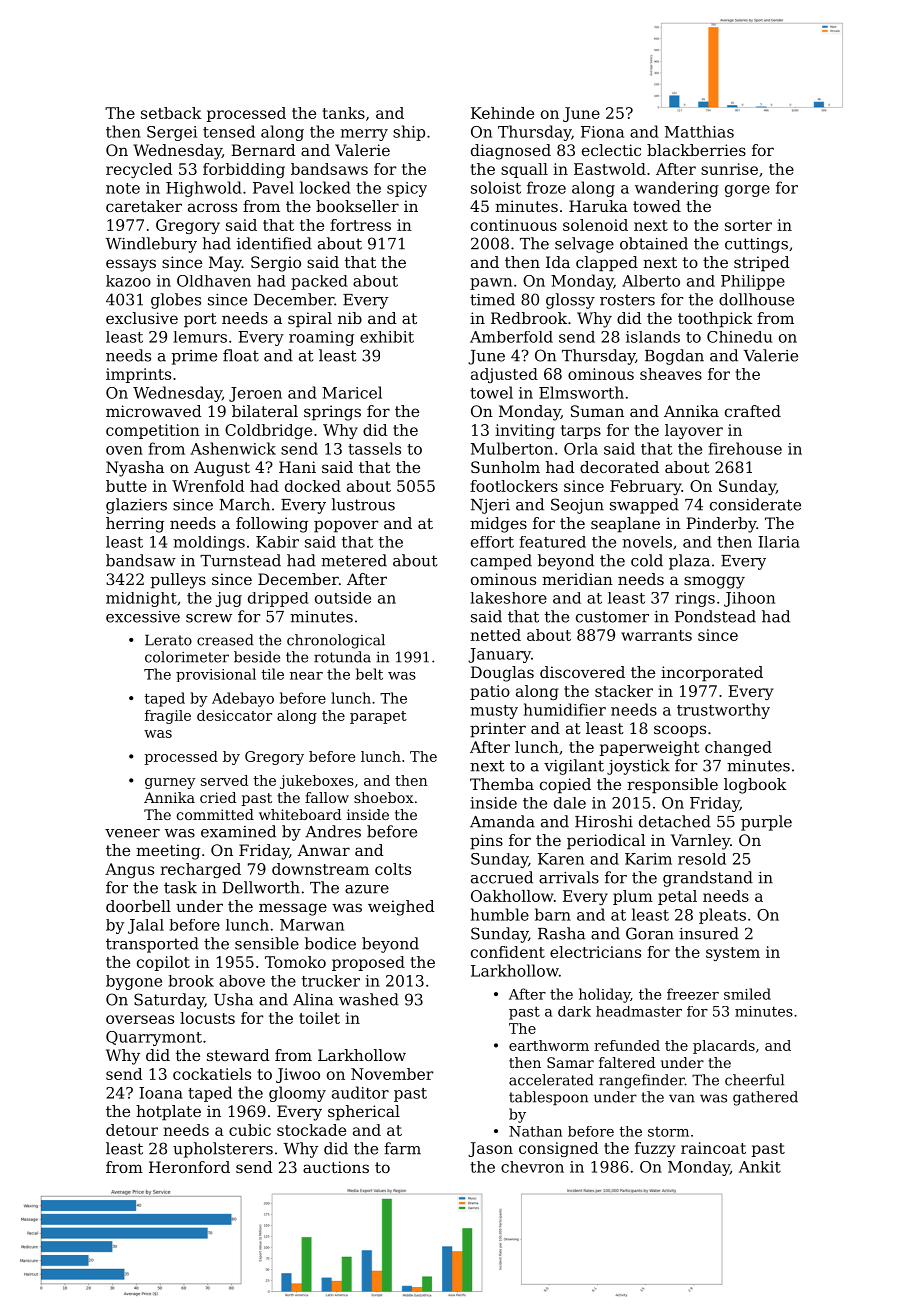  What do you see at coordinates (655, 1149) in the document?
I see `fuzzy` at bounding box center [655, 1149].
